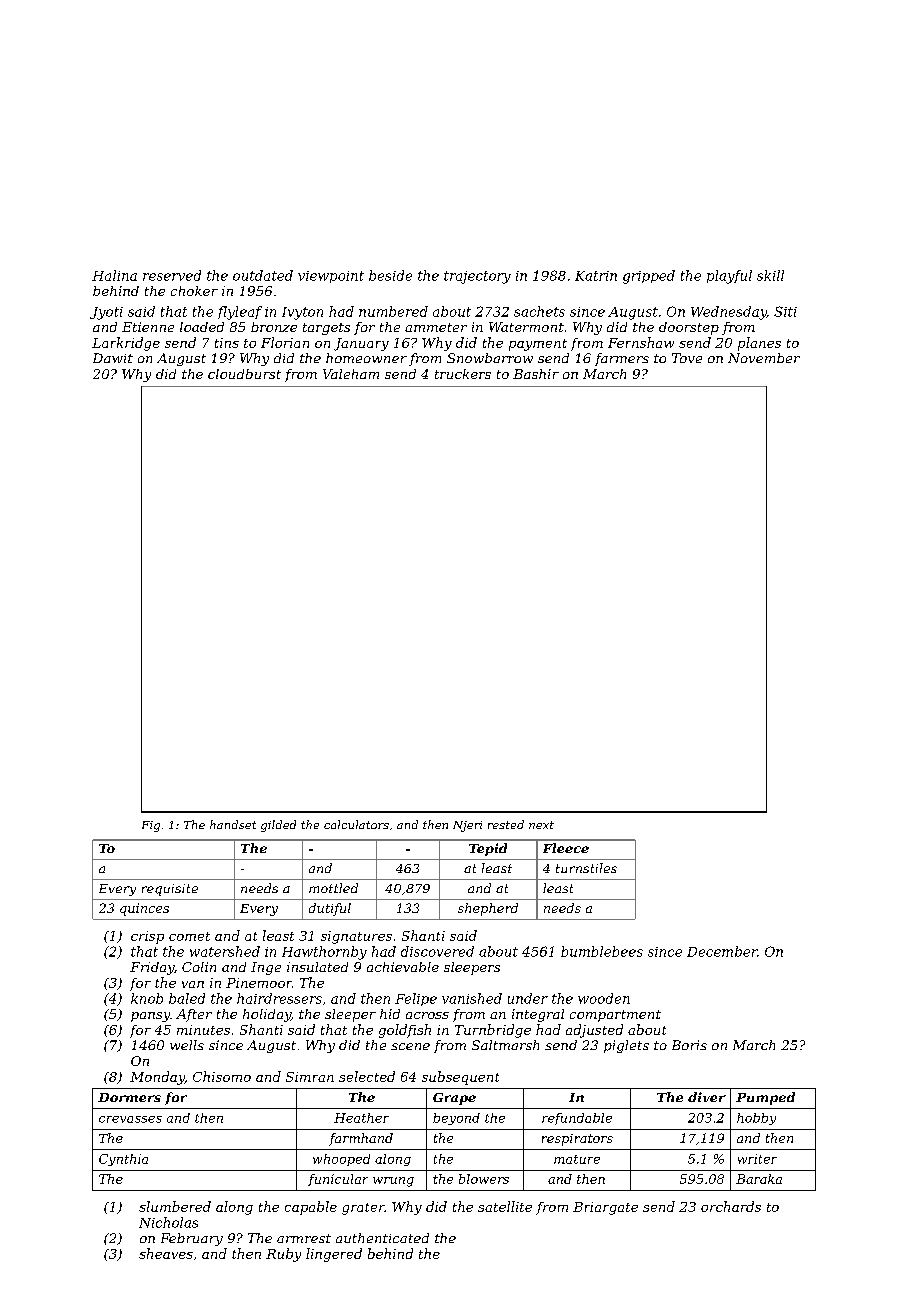 Image resolution: width=908 pixels, height=1316 pixels. Describe the element at coordinates (113, 358) in the image. I see `Dawit` at that location.
